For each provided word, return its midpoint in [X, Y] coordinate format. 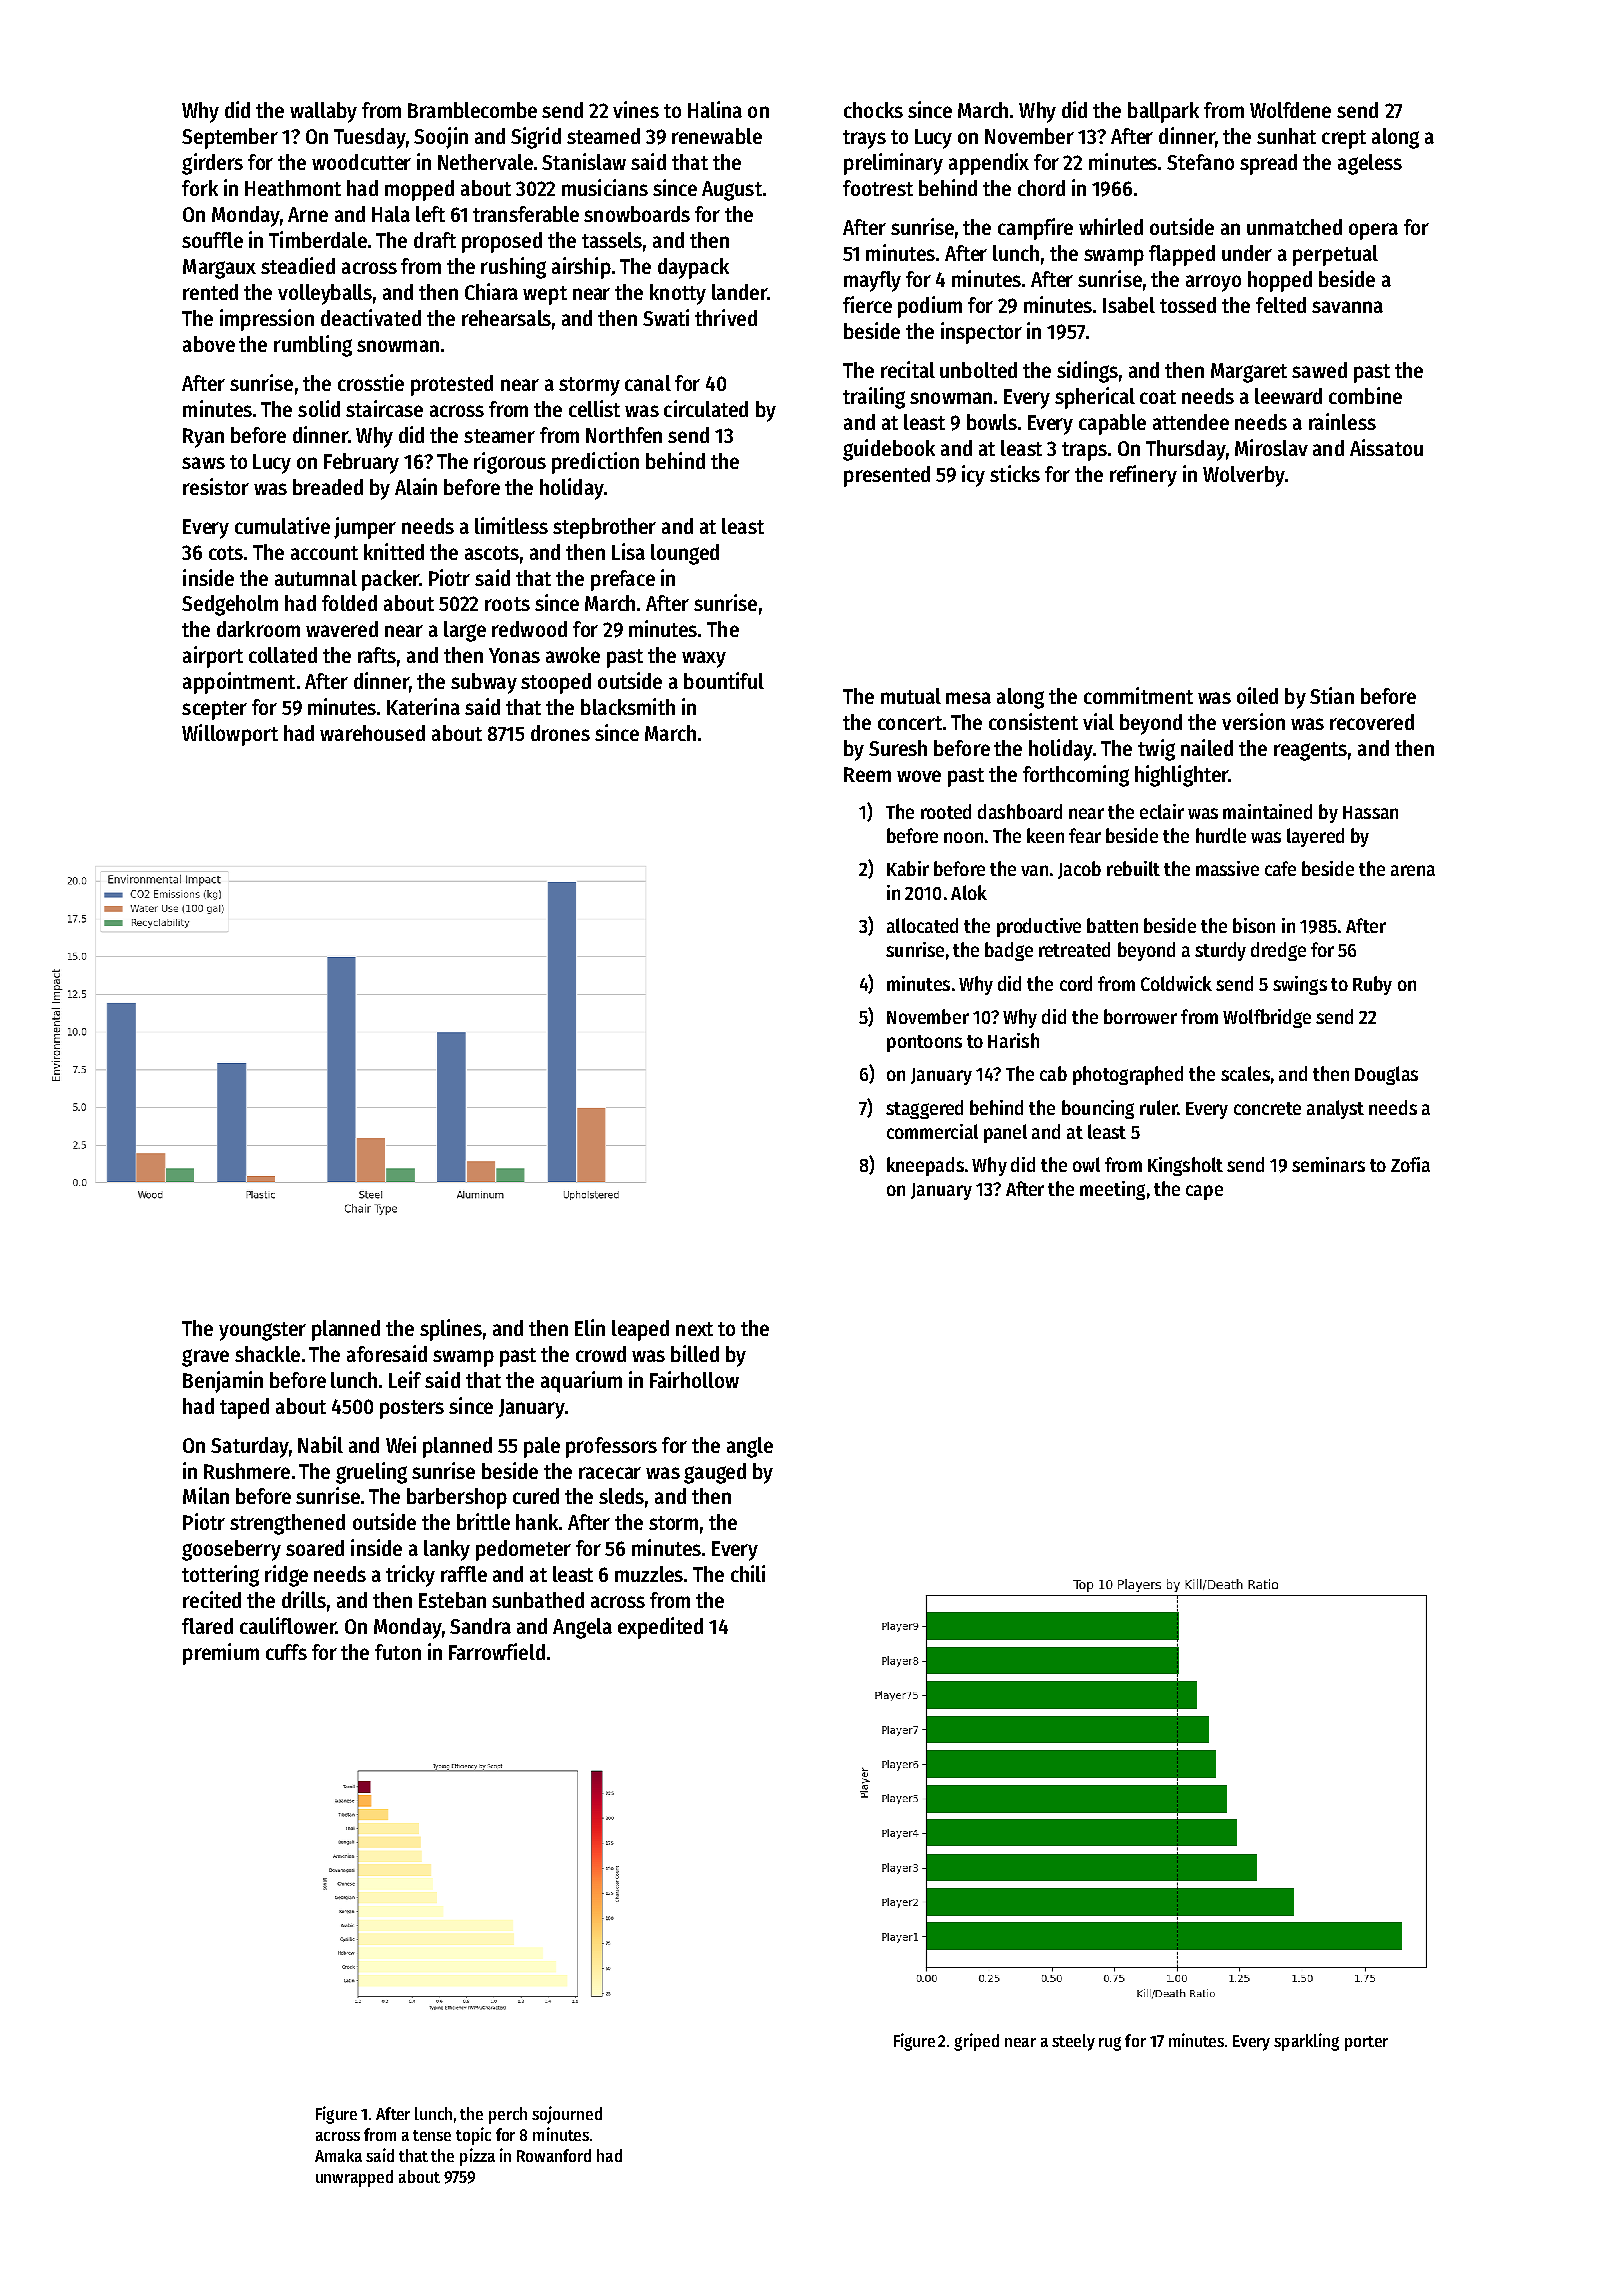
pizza [477, 2157]
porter [1366, 2043]
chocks [873, 110]
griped [976, 2042]
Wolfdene [1290, 110]
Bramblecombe [472, 110]
